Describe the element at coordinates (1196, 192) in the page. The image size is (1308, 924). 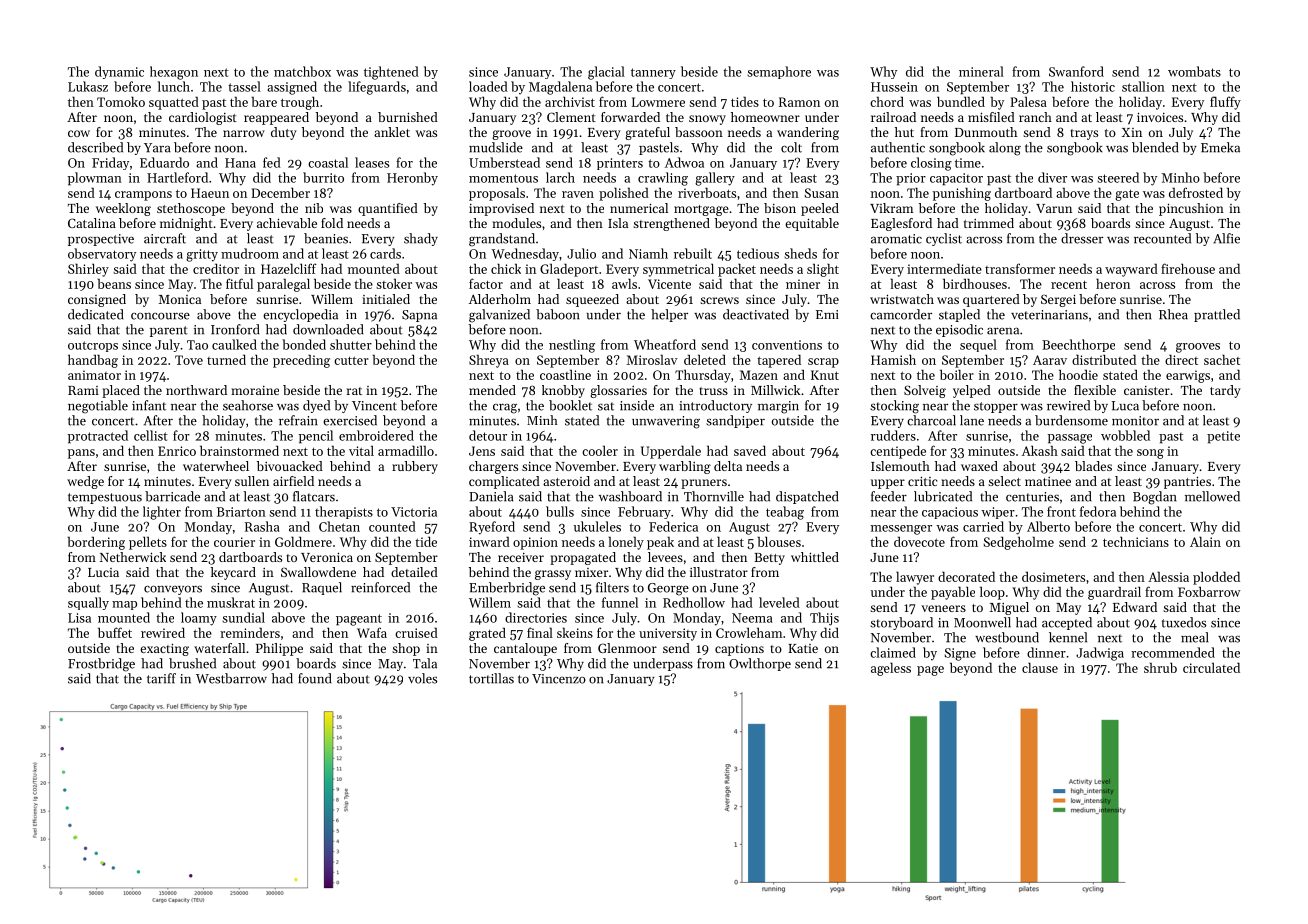
I see `defrosted` at that location.
